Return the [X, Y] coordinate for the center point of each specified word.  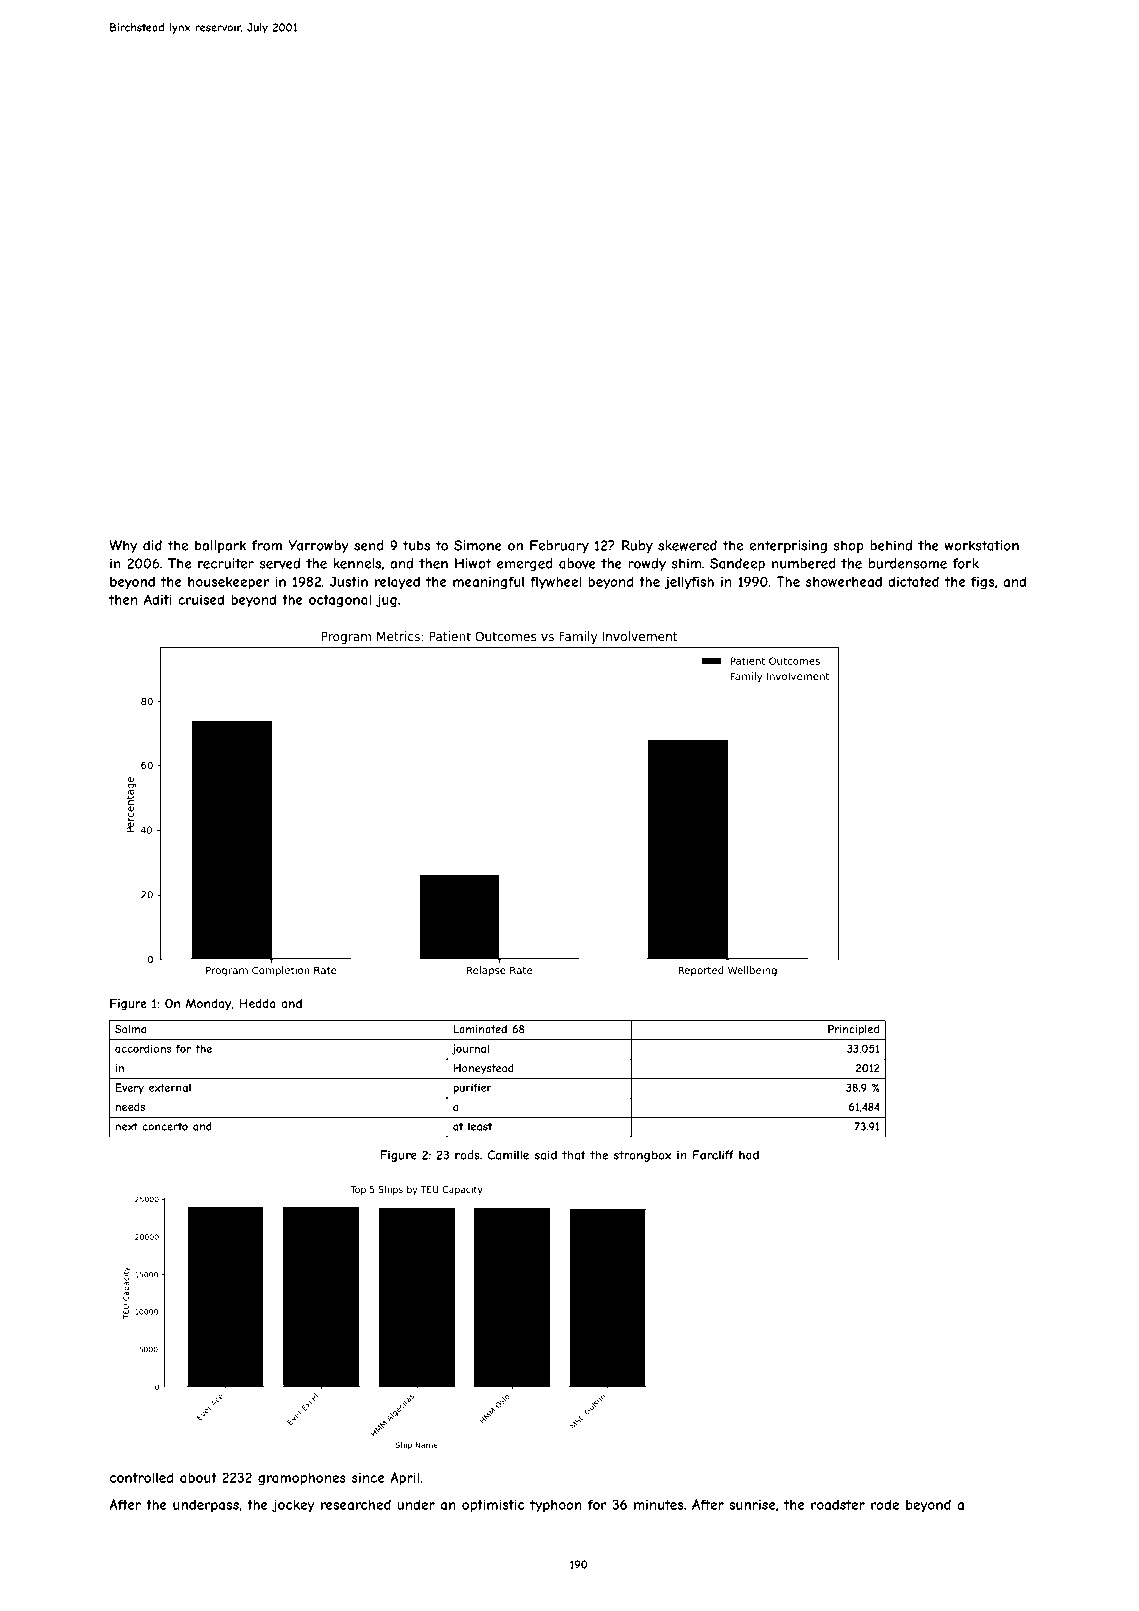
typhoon [556, 1506]
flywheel [555, 583]
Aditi [158, 599]
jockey [293, 1506]
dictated [913, 581]
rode [885, 1504]
